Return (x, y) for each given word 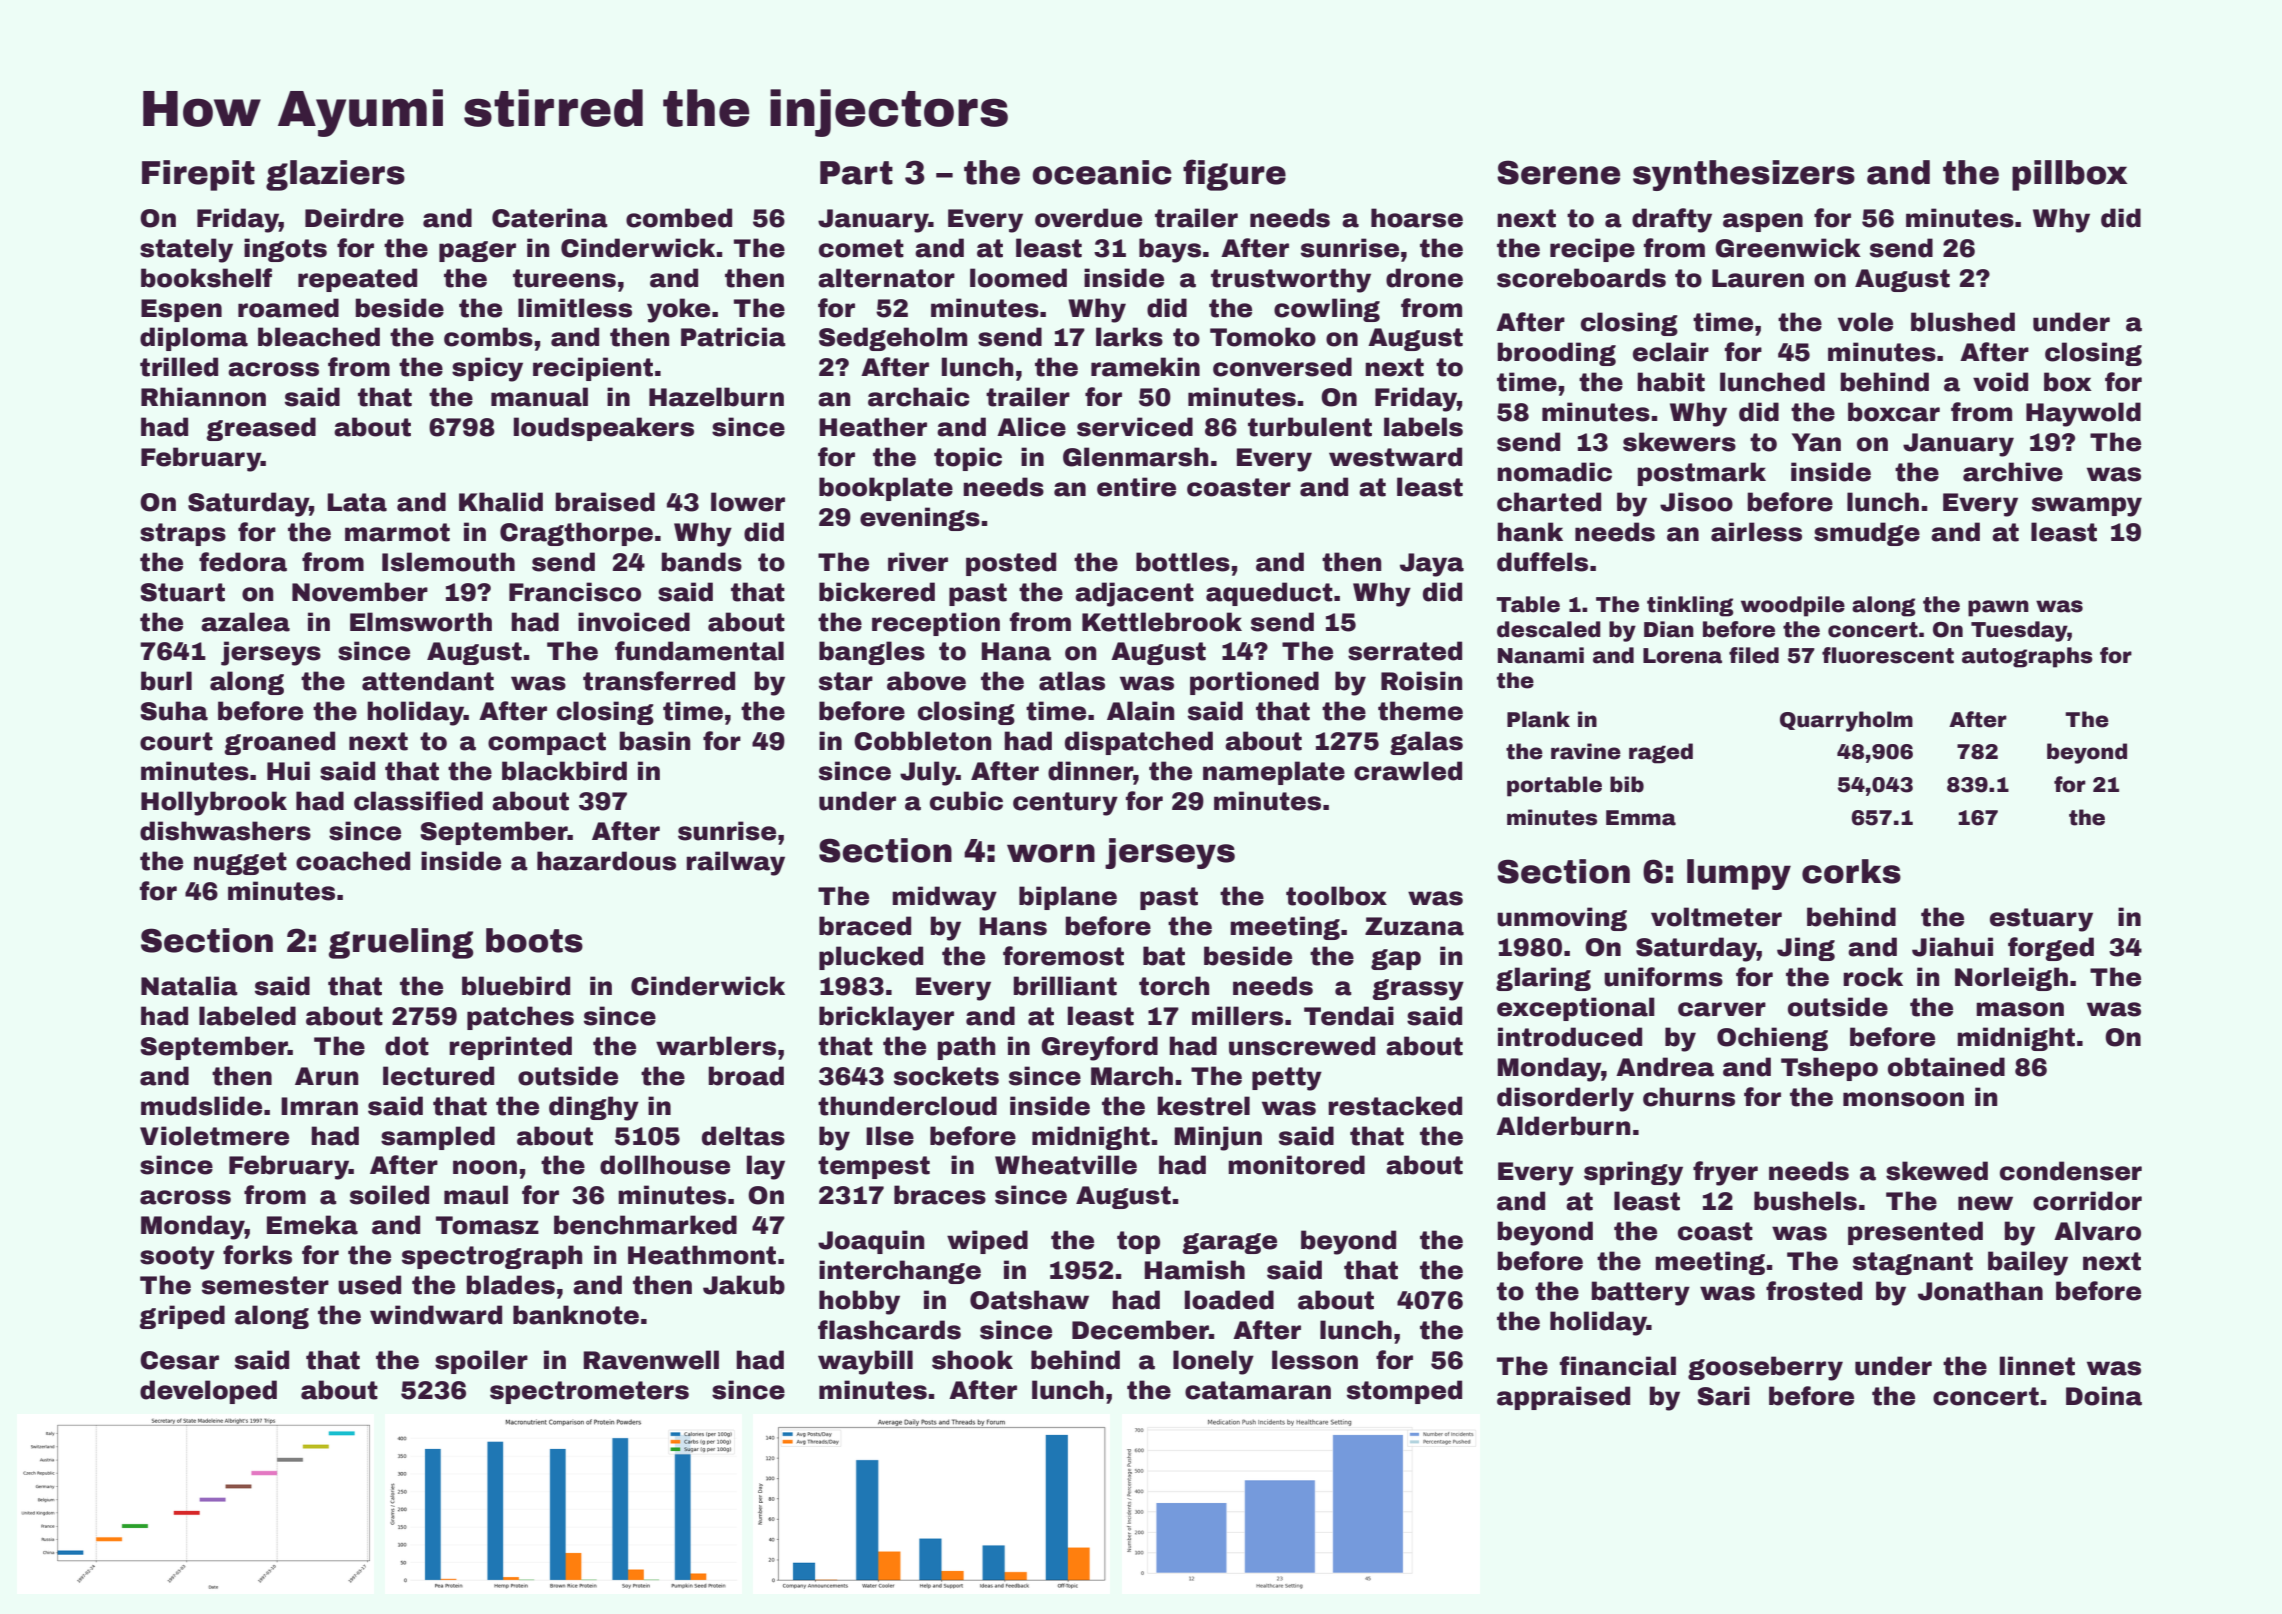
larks (1129, 337)
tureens (564, 278)
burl (166, 681)
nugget (240, 863)
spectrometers (589, 1392)
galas (1426, 743)
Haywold (2083, 414)
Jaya (1432, 565)
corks (1851, 871)
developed (208, 1392)
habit (1671, 382)
